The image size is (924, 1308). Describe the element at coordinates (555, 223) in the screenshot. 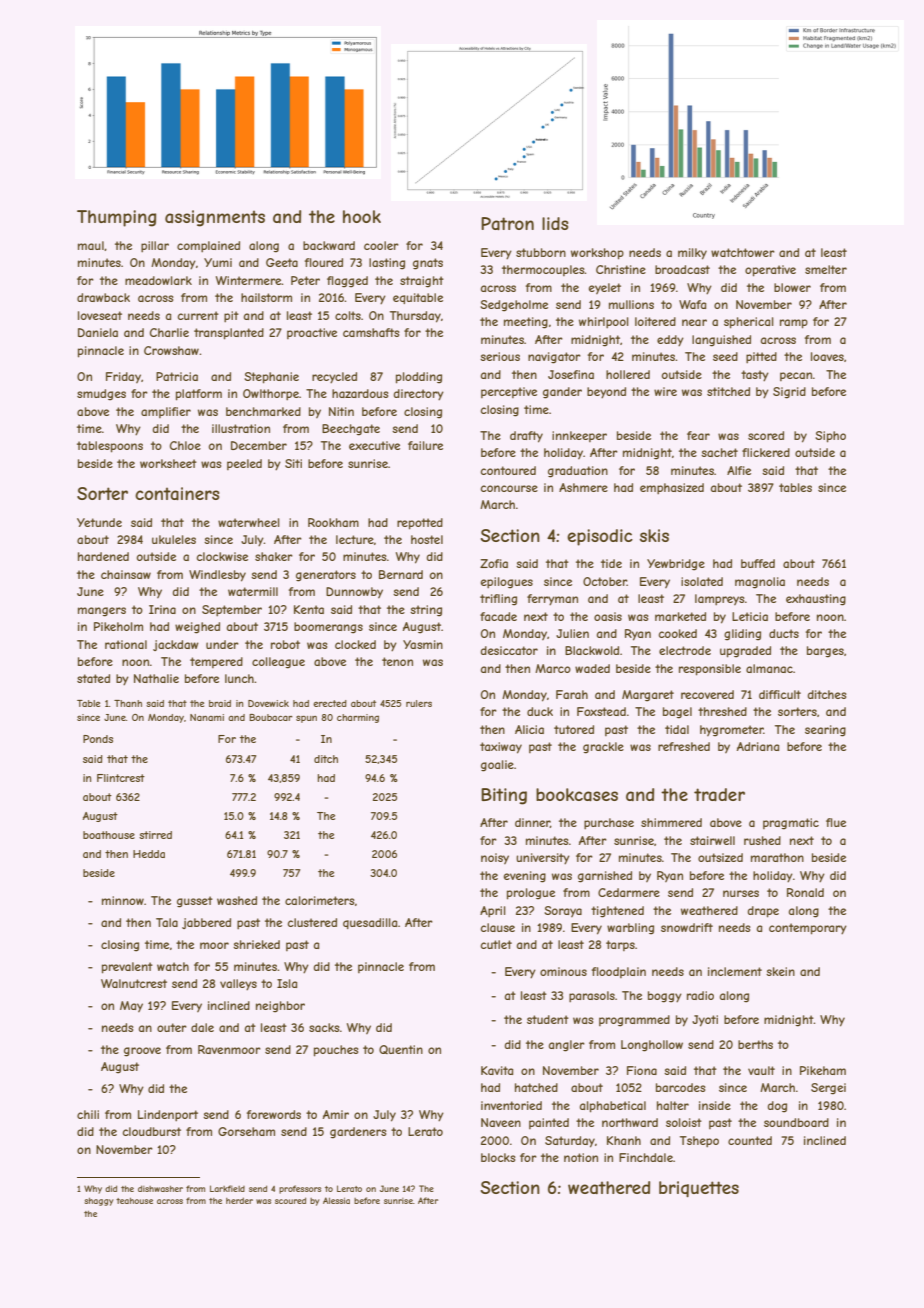

I see `lids` at that location.
